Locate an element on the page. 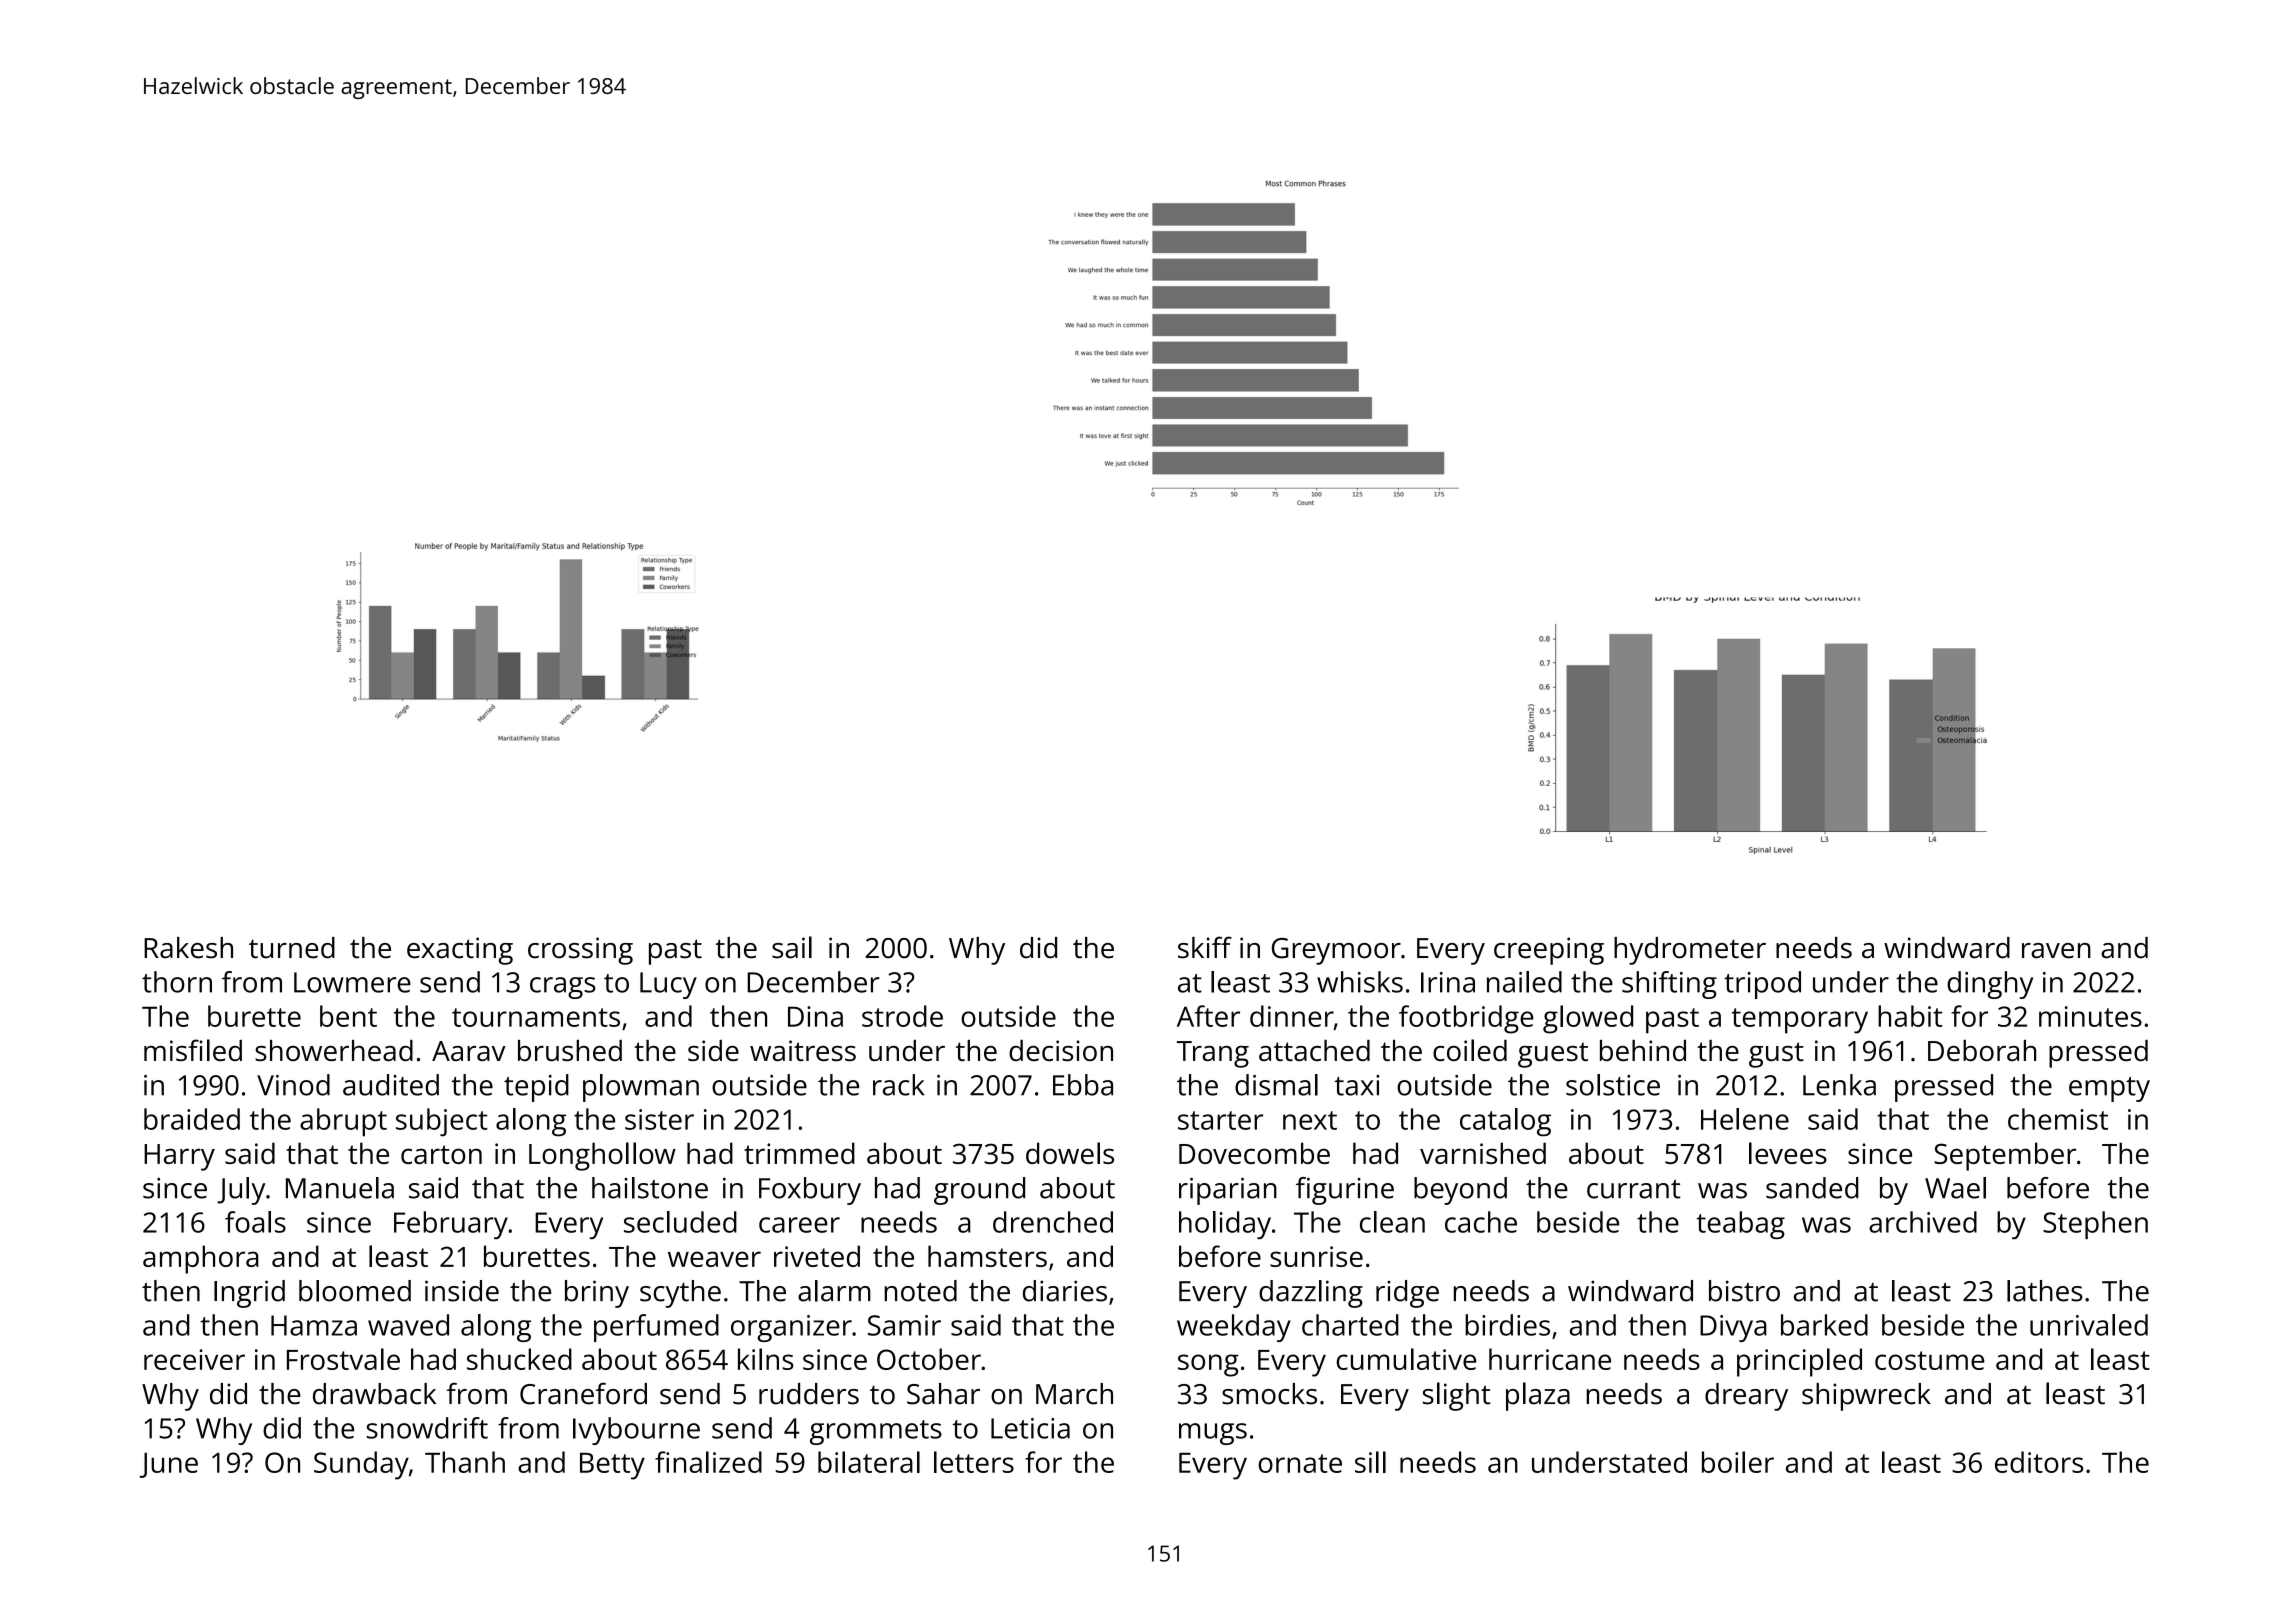 The image size is (2292, 1620). Wael is located at coordinates (1955, 1188).
